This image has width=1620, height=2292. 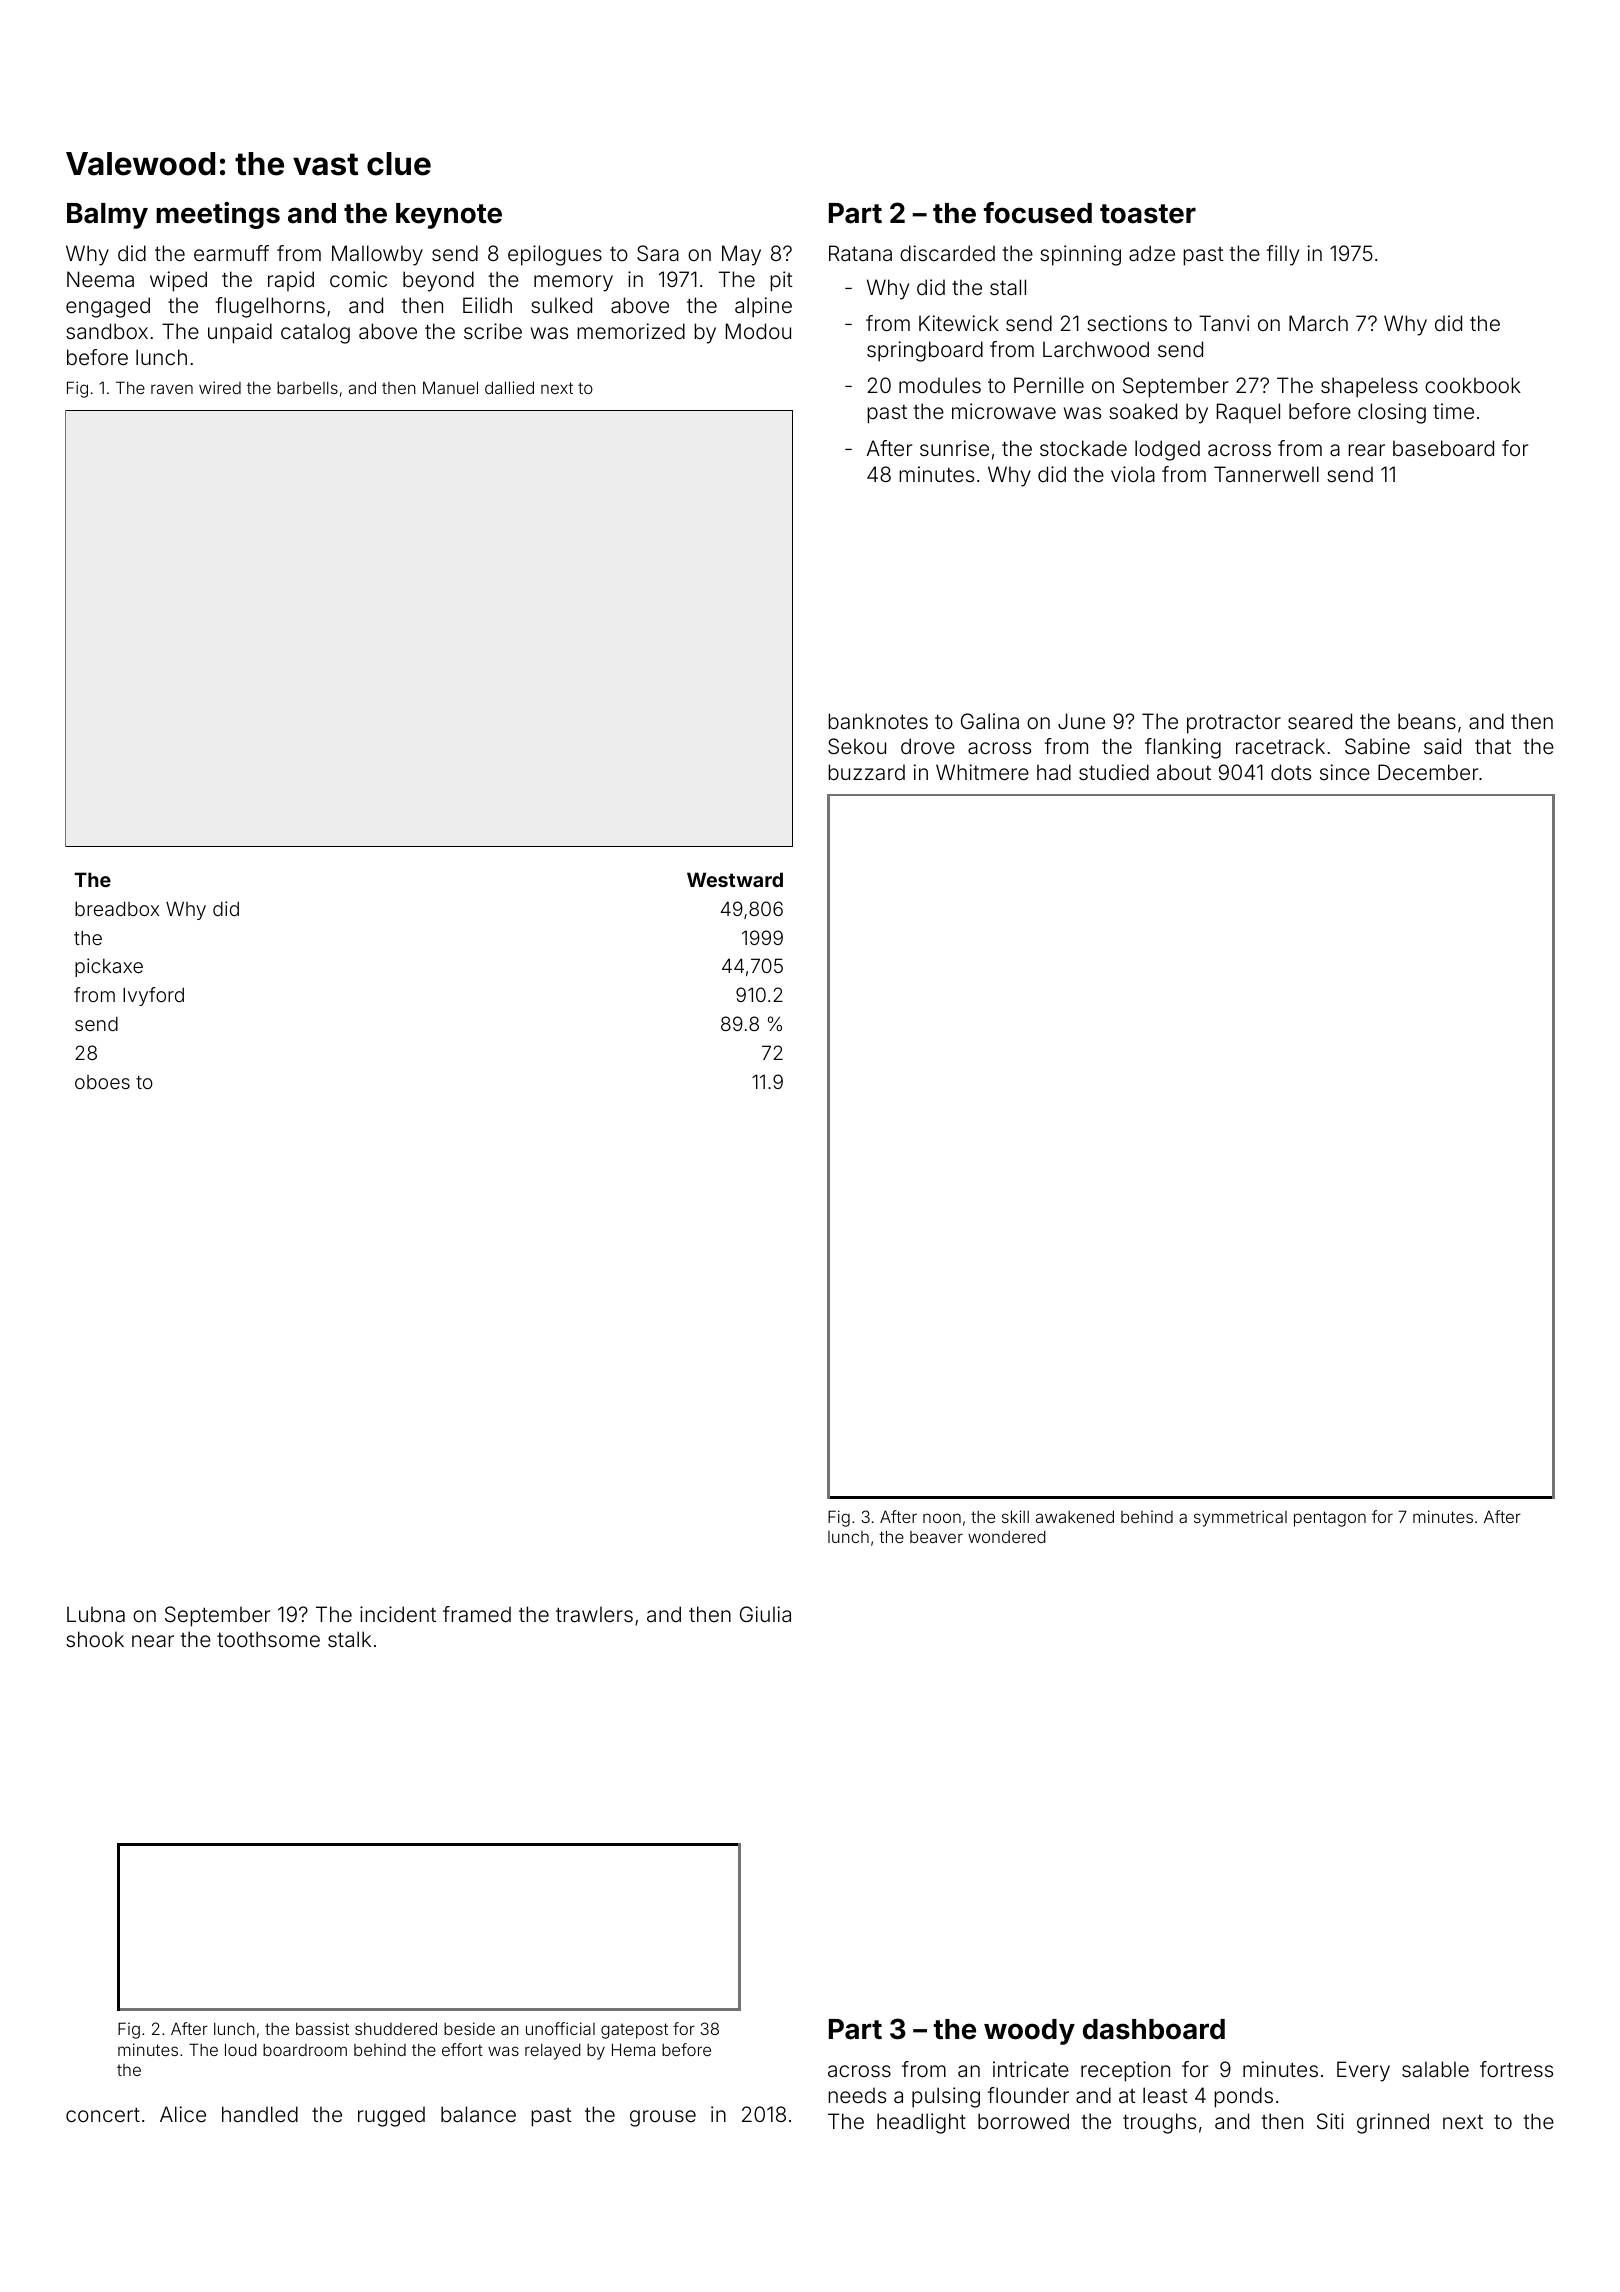 I want to click on banknotes, so click(x=878, y=721).
